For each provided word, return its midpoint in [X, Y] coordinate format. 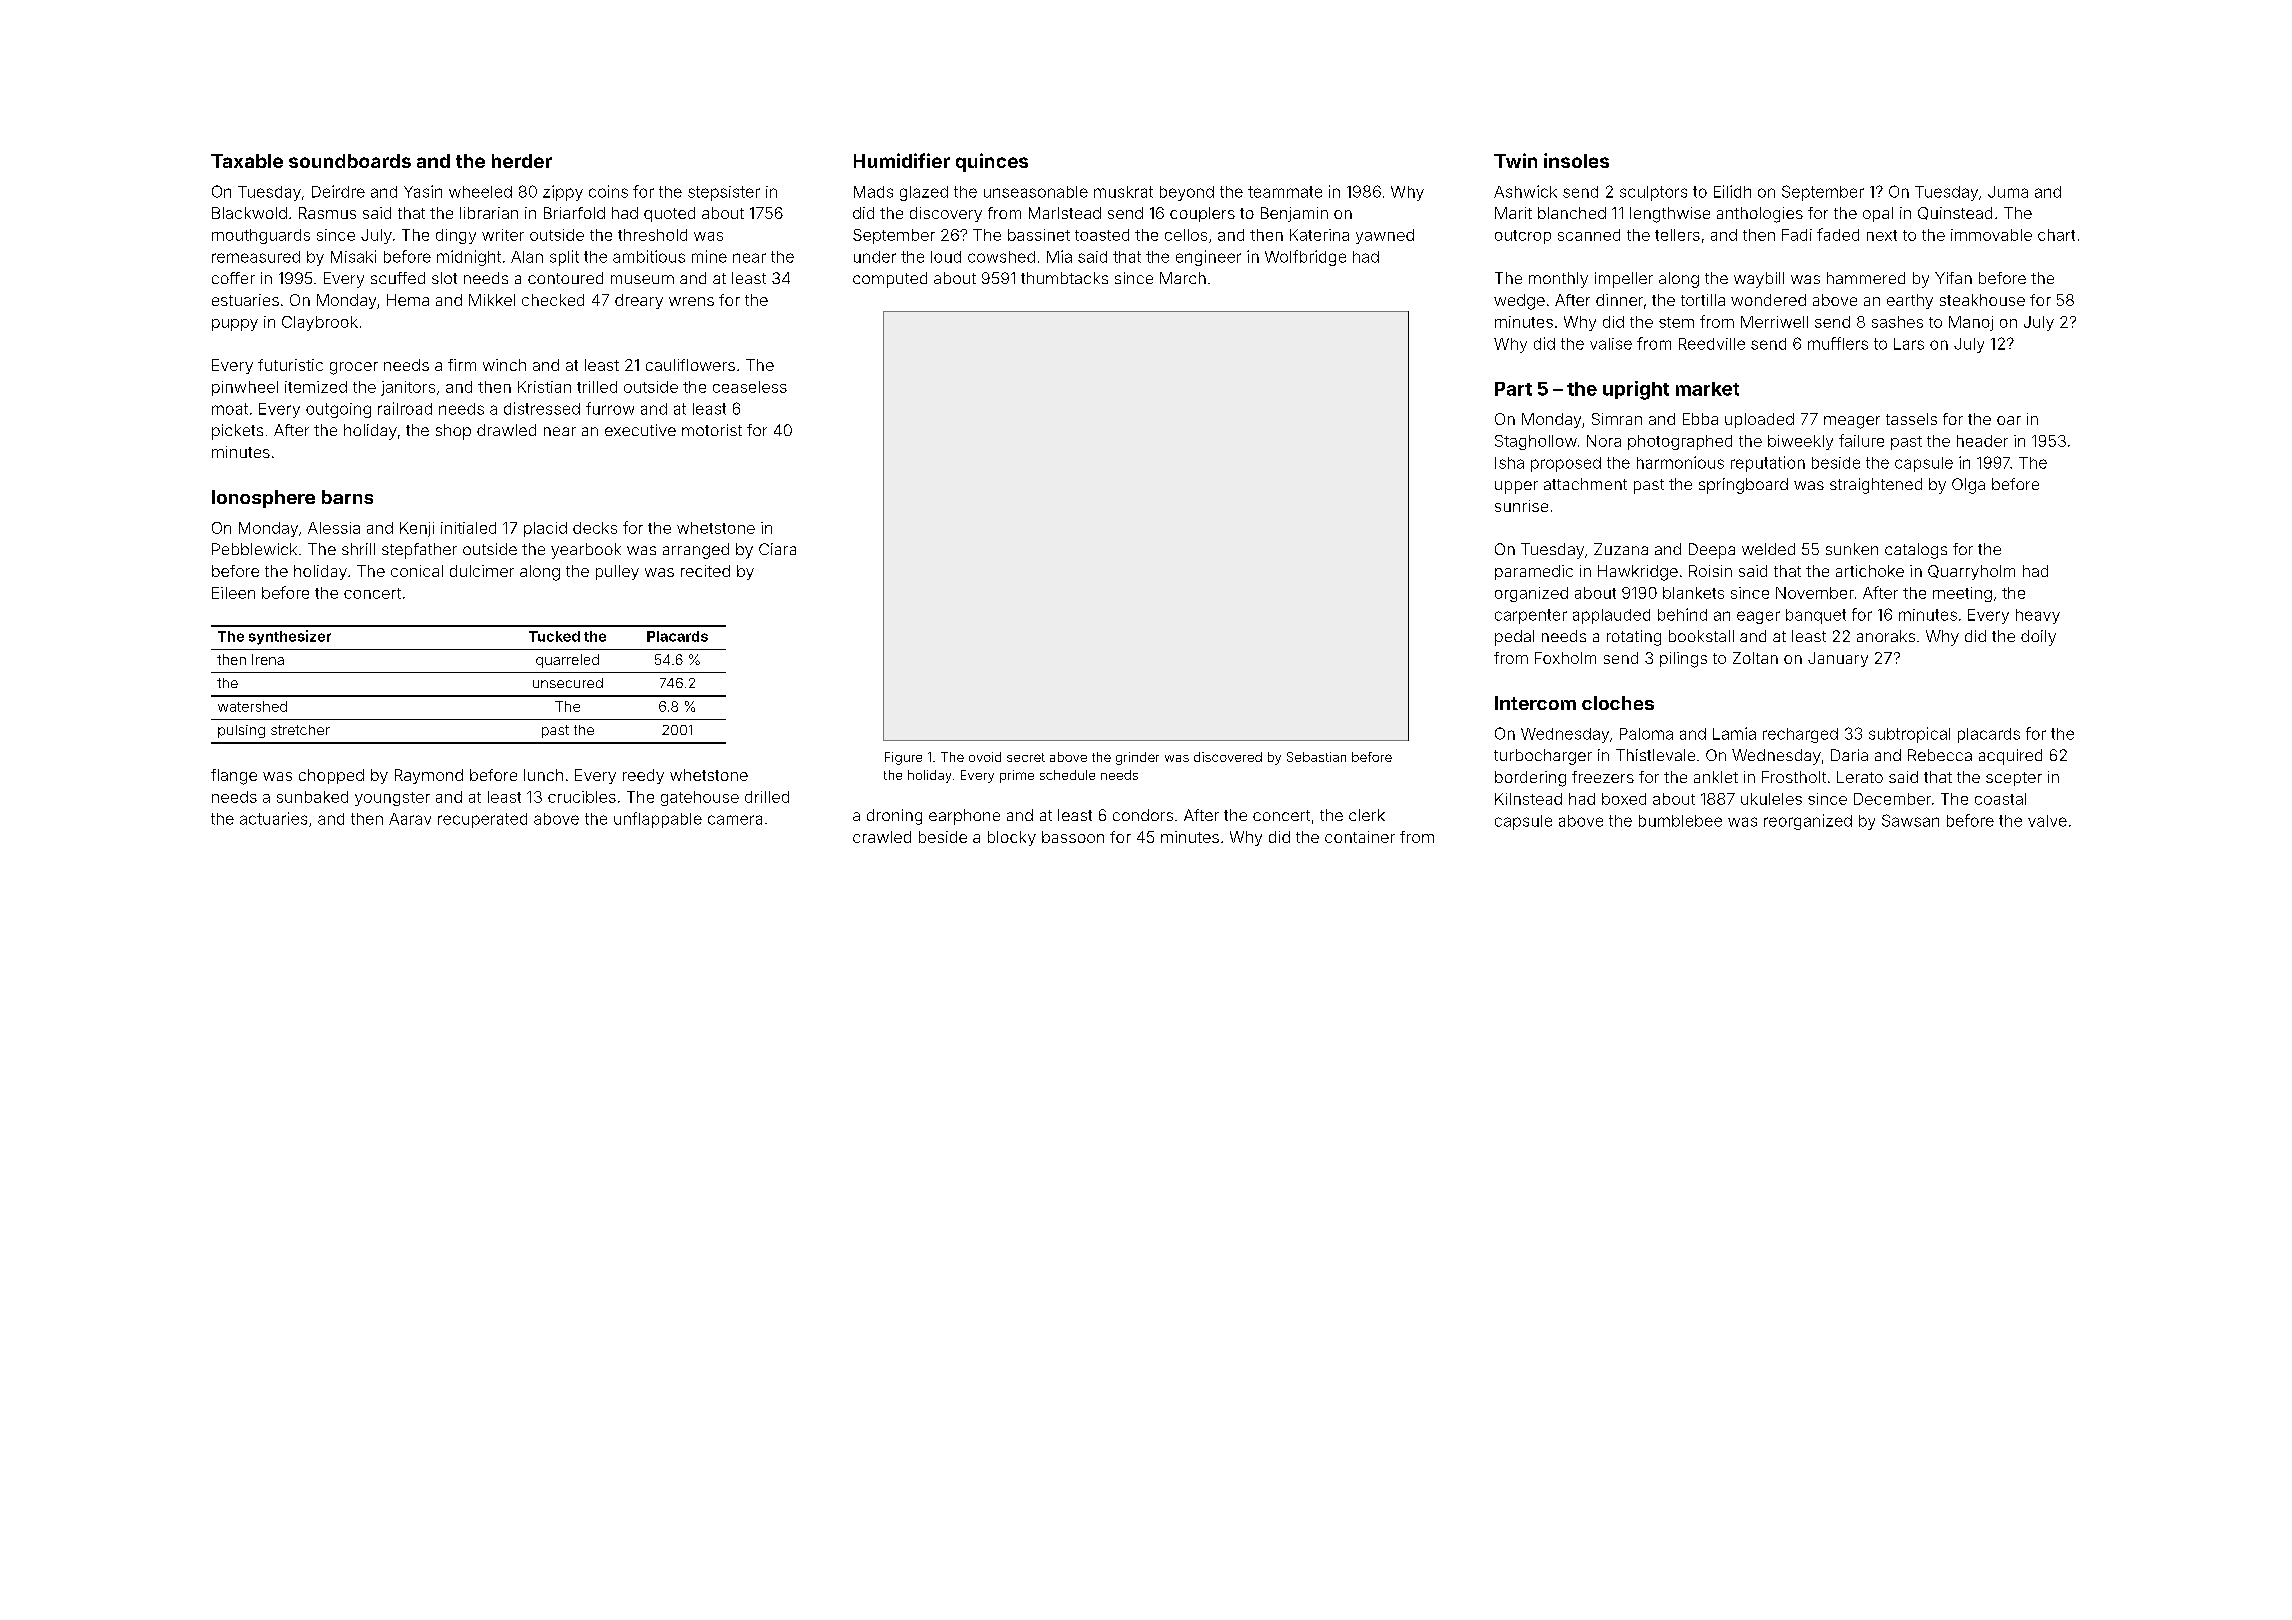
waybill [1759, 280]
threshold [652, 235]
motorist [712, 430]
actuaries [273, 818]
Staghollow [1536, 442]
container [1360, 837]
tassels [1911, 419]
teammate [1285, 192]
